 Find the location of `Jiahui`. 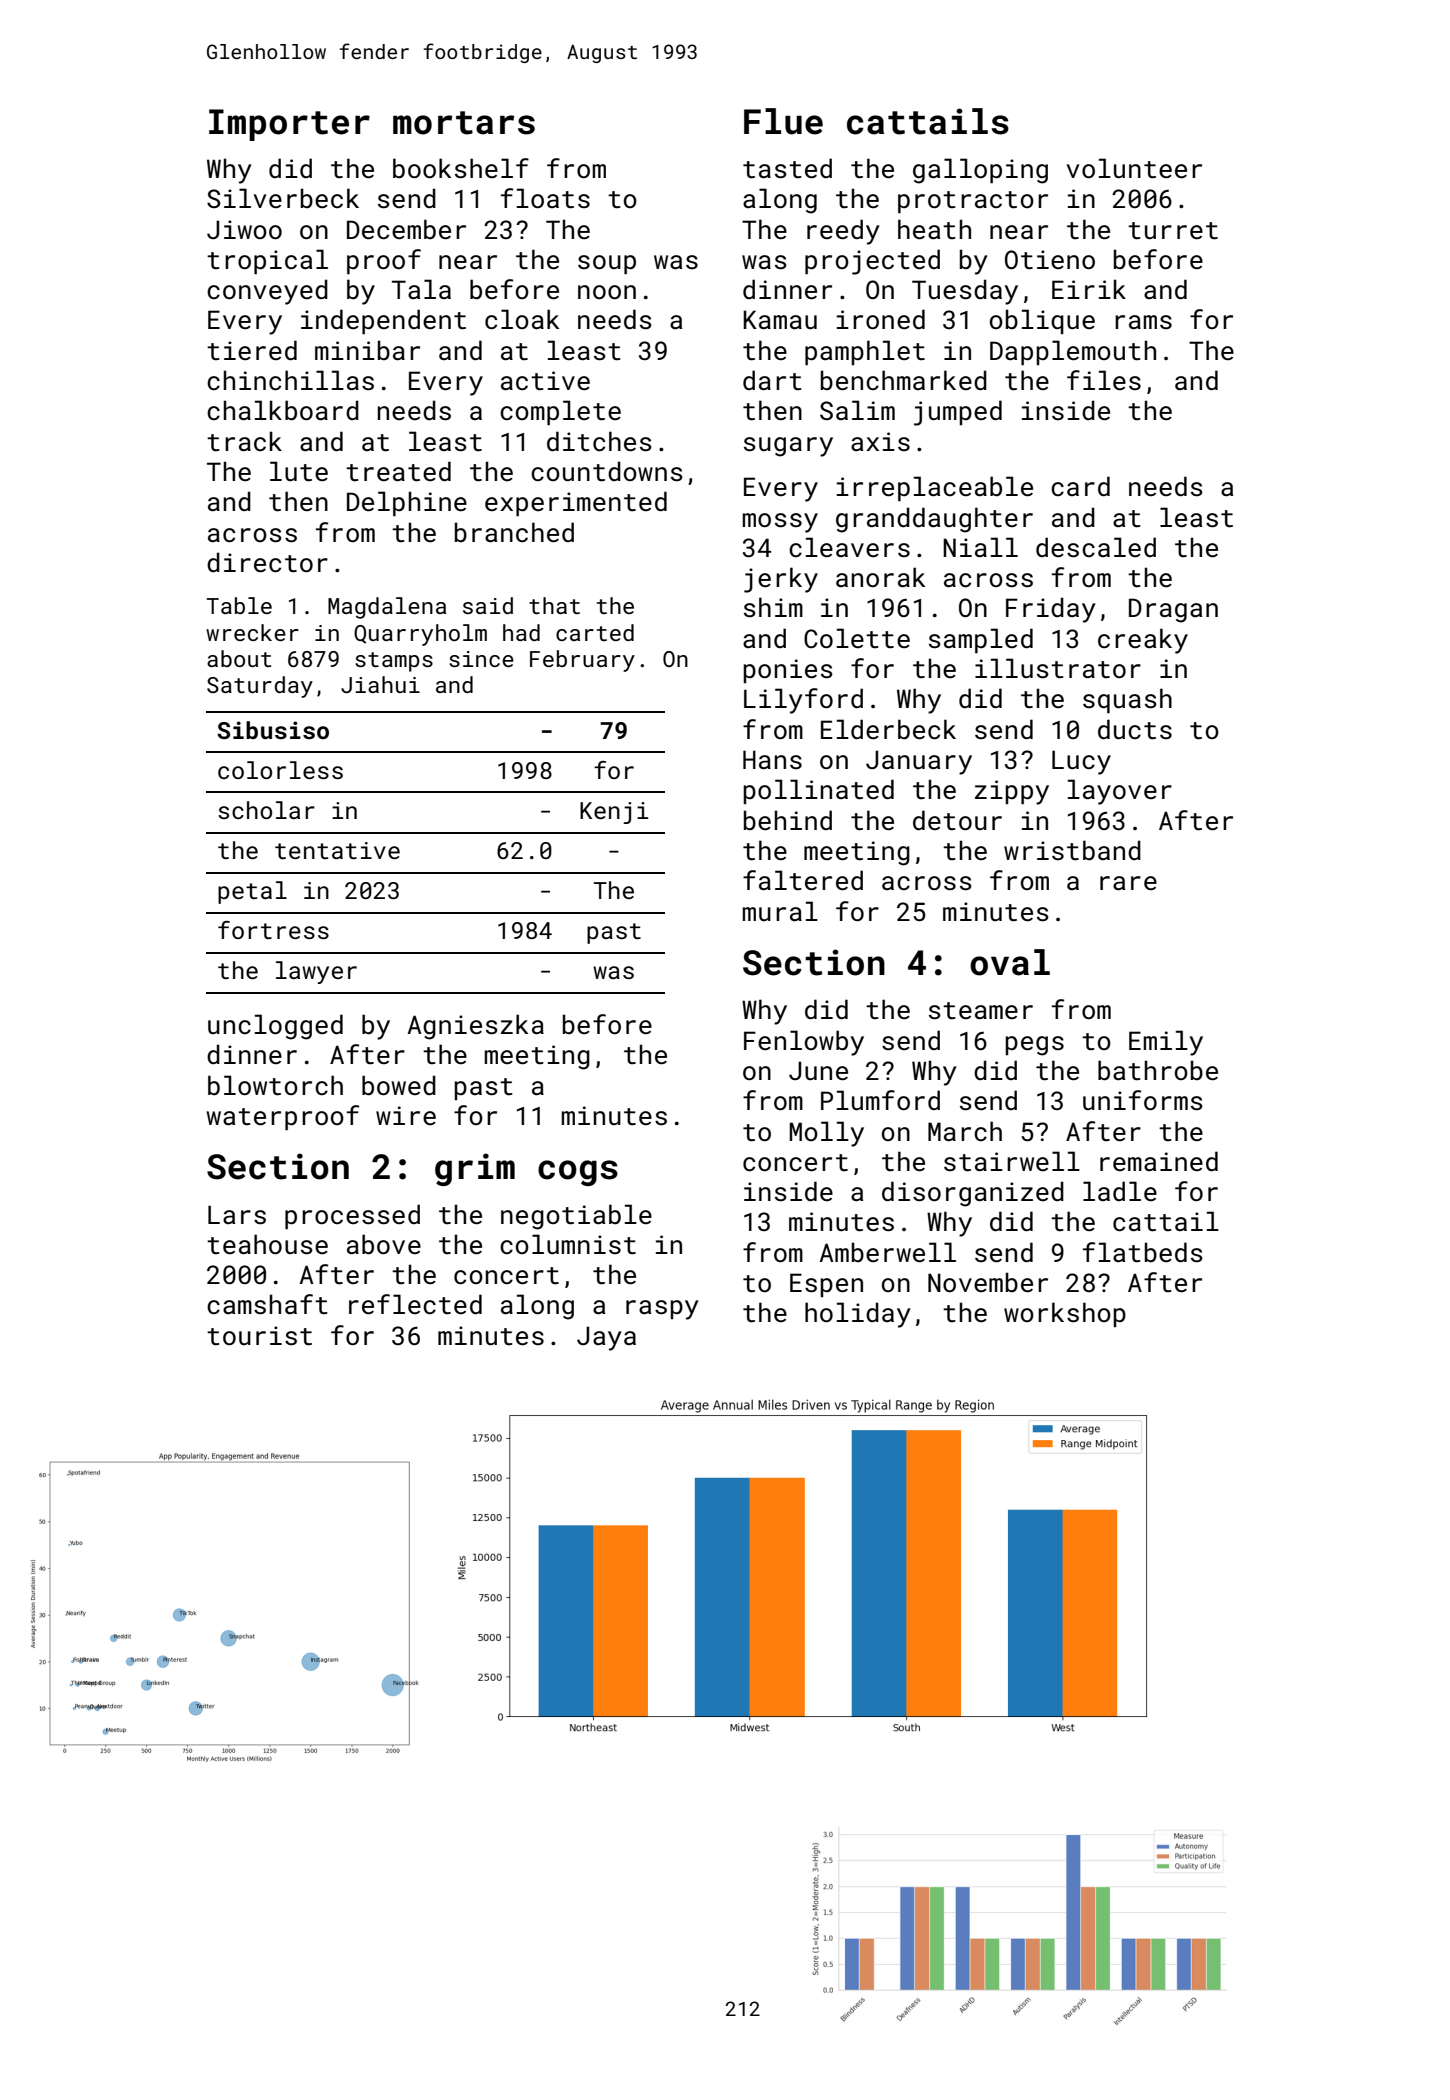

Jiahui is located at coordinates (380, 684).
